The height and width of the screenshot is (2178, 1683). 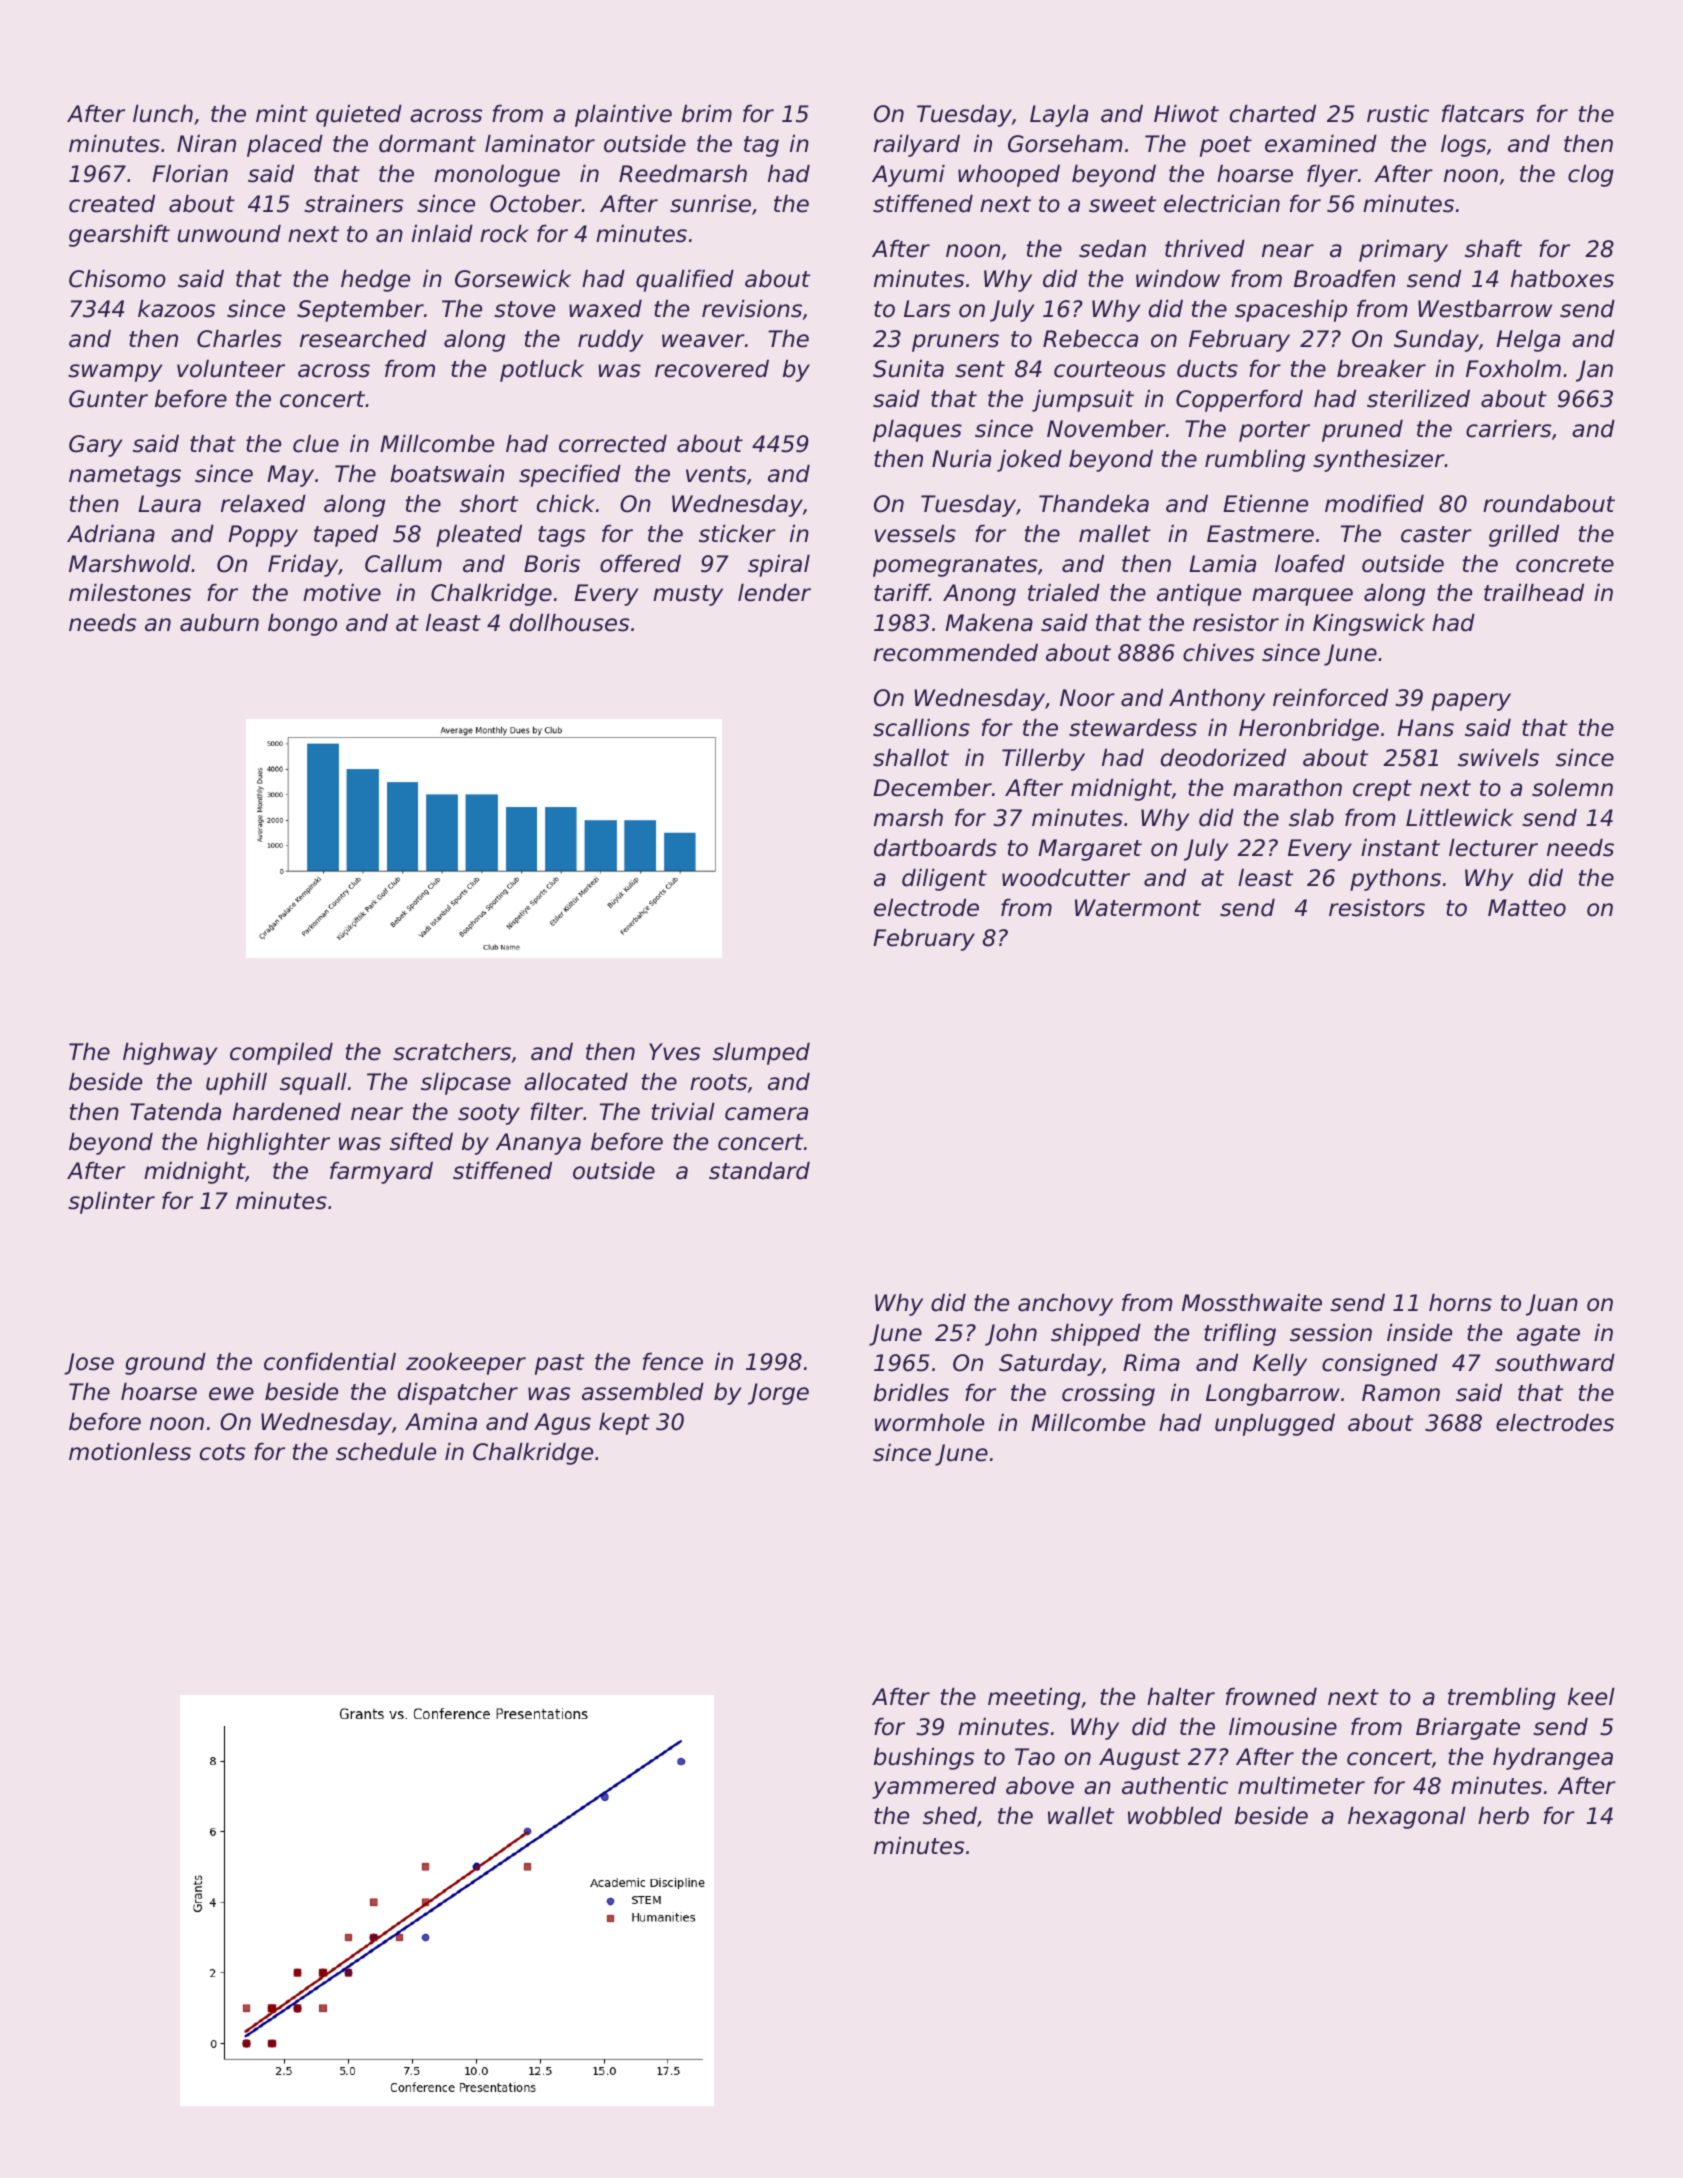 I want to click on placed, so click(x=285, y=146).
